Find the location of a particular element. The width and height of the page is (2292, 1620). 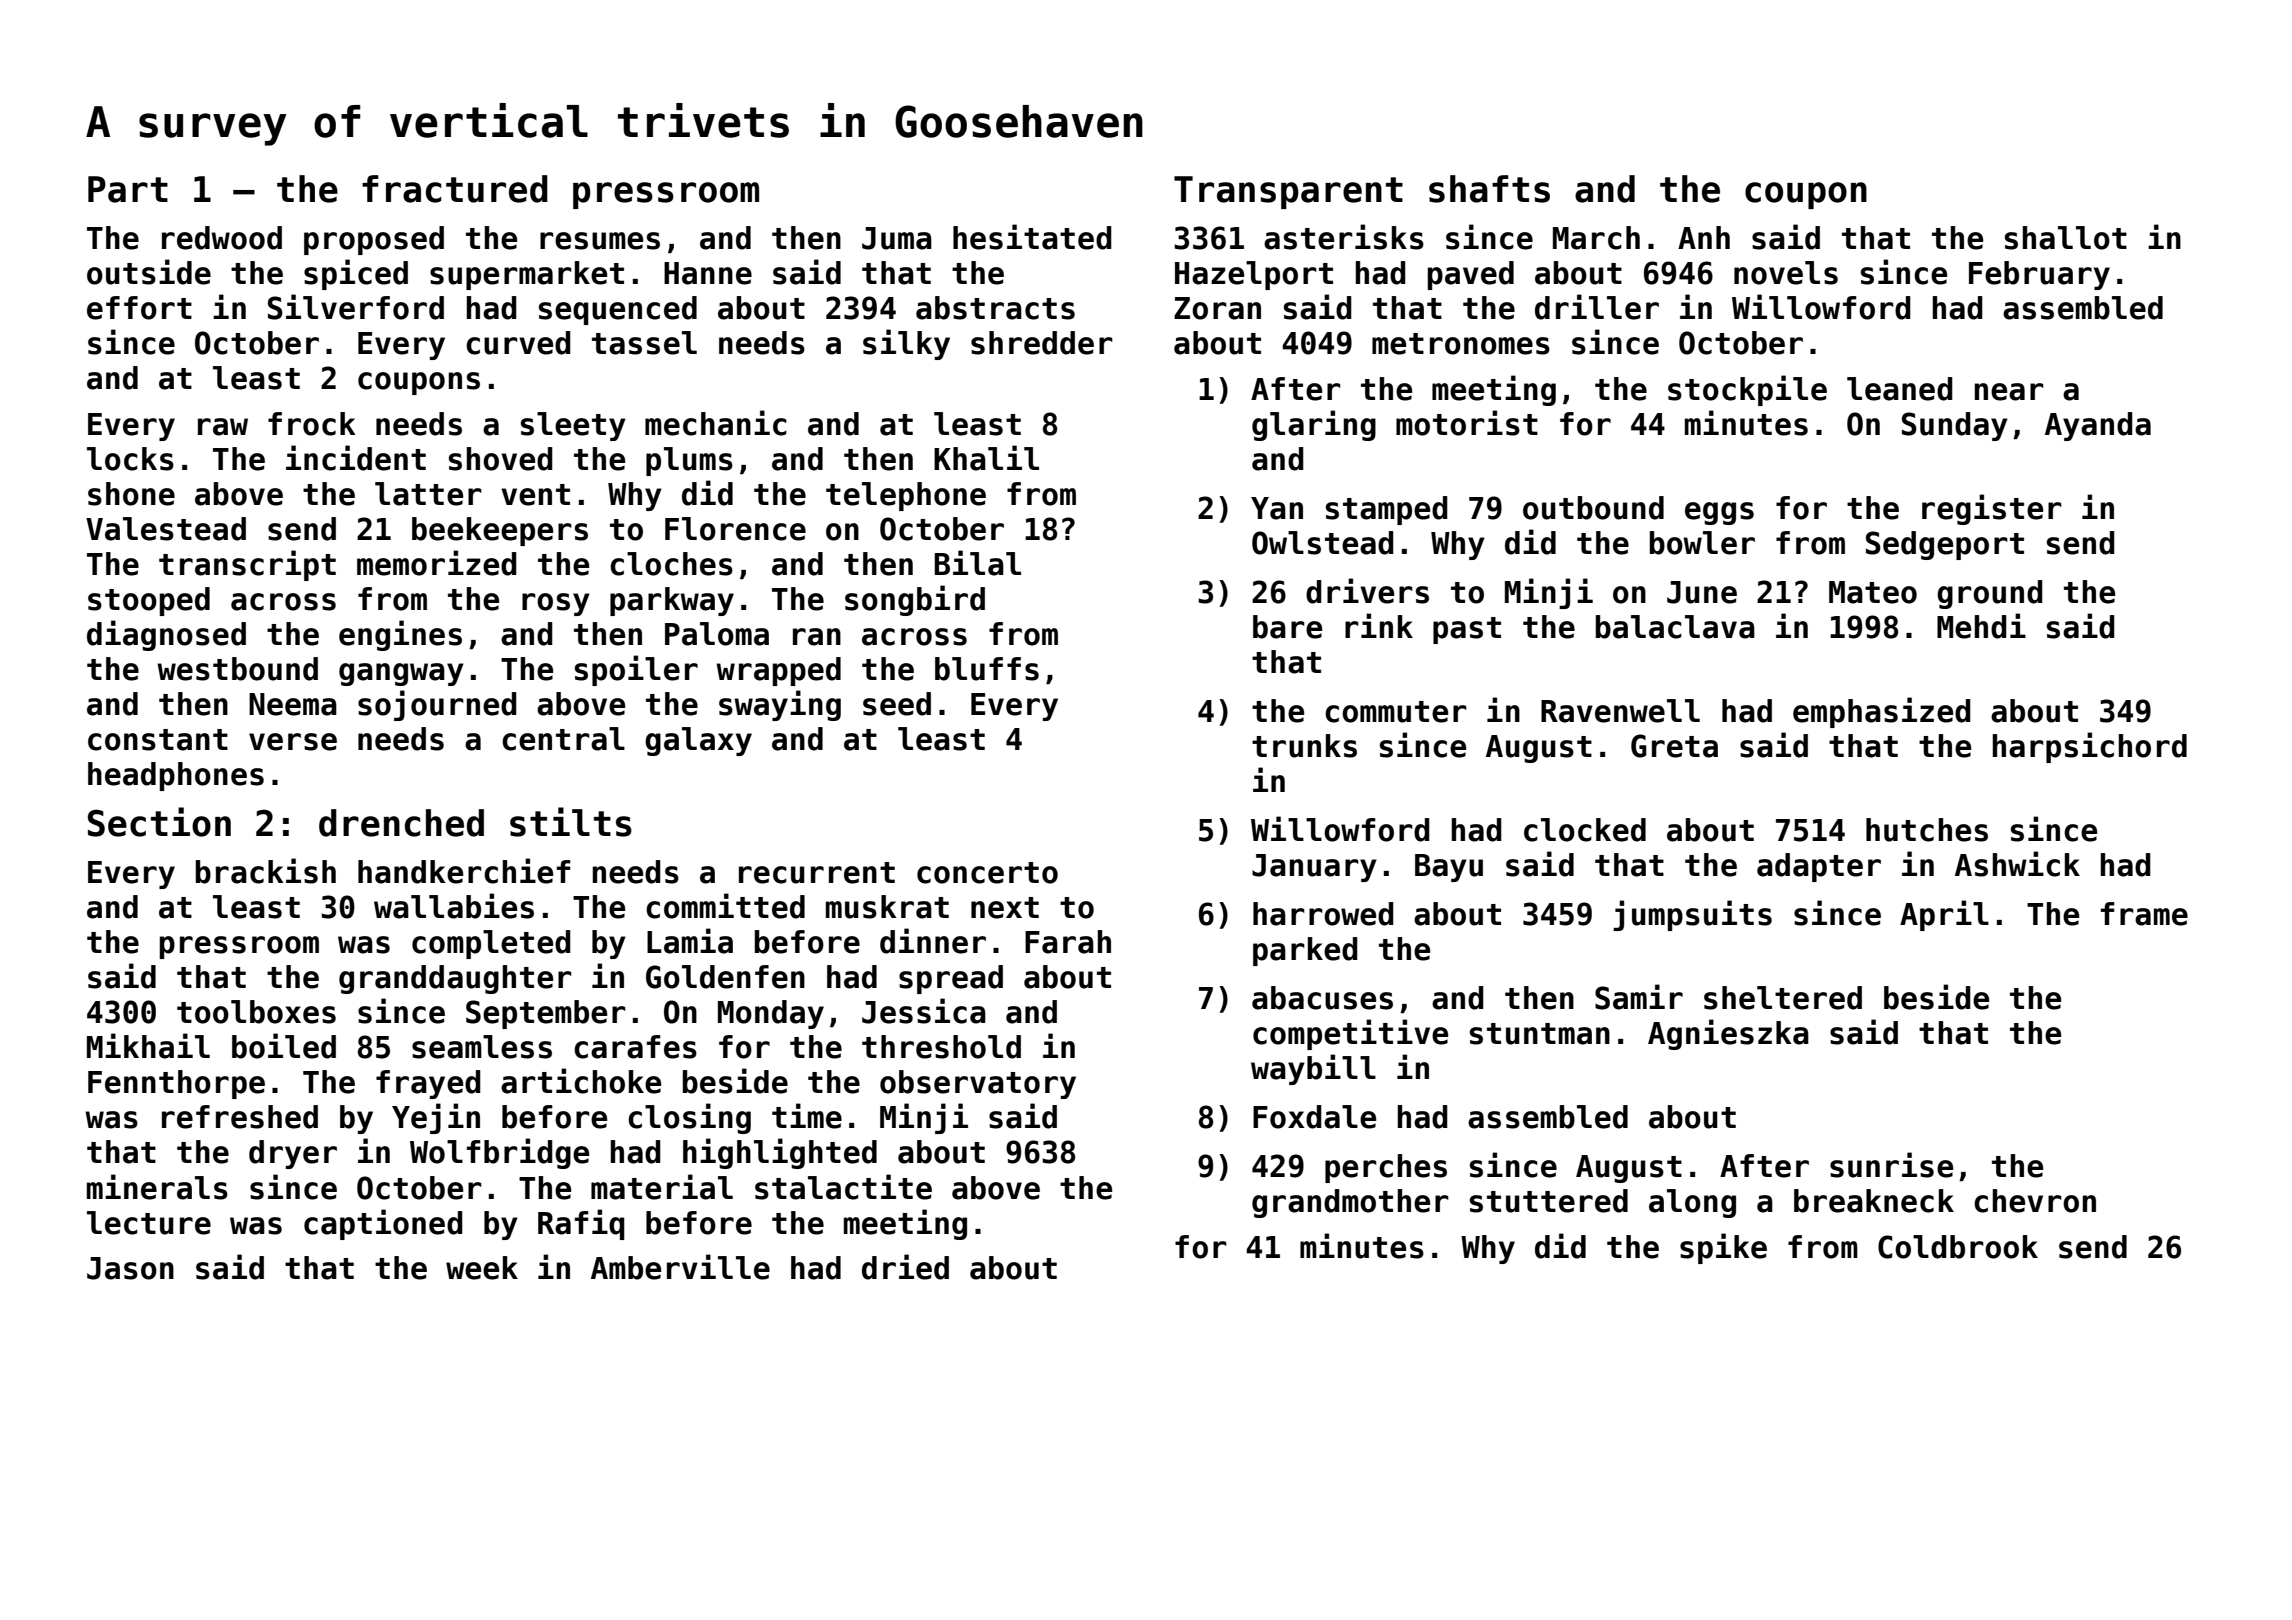

Mehdi is located at coordinates (1981, 626).
